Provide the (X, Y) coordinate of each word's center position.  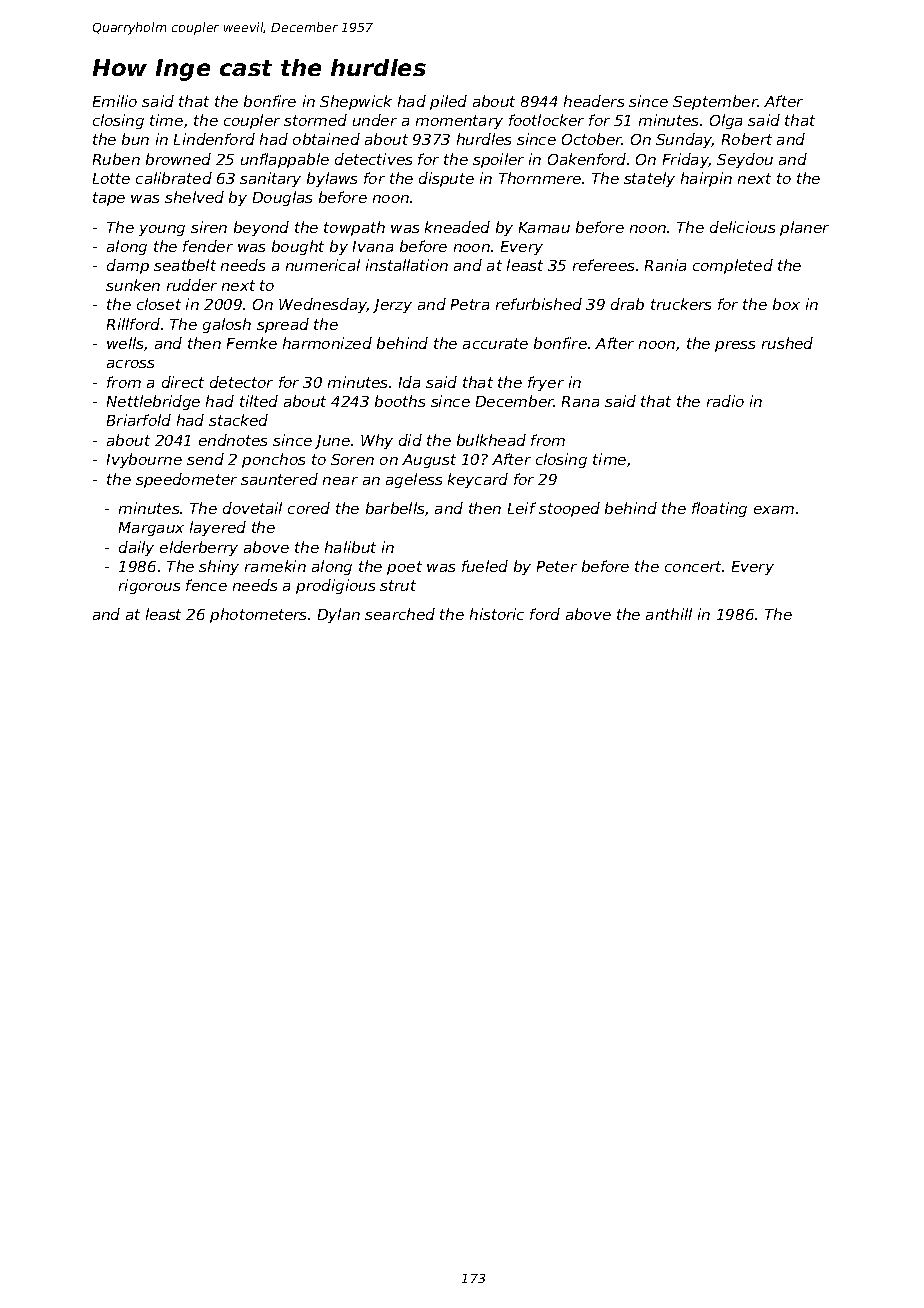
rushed (787, 343)
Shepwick (356, 102)
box (786, 304)
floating (719, 509)
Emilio (115, 101)
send (205, 459)
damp (128, 266)
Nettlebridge (153, 402)
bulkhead (491, 440)
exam (774, 510)
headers (594, 101)
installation (407, 265)
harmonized (327, 343)
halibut (350, 547)
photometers (258, 615)
